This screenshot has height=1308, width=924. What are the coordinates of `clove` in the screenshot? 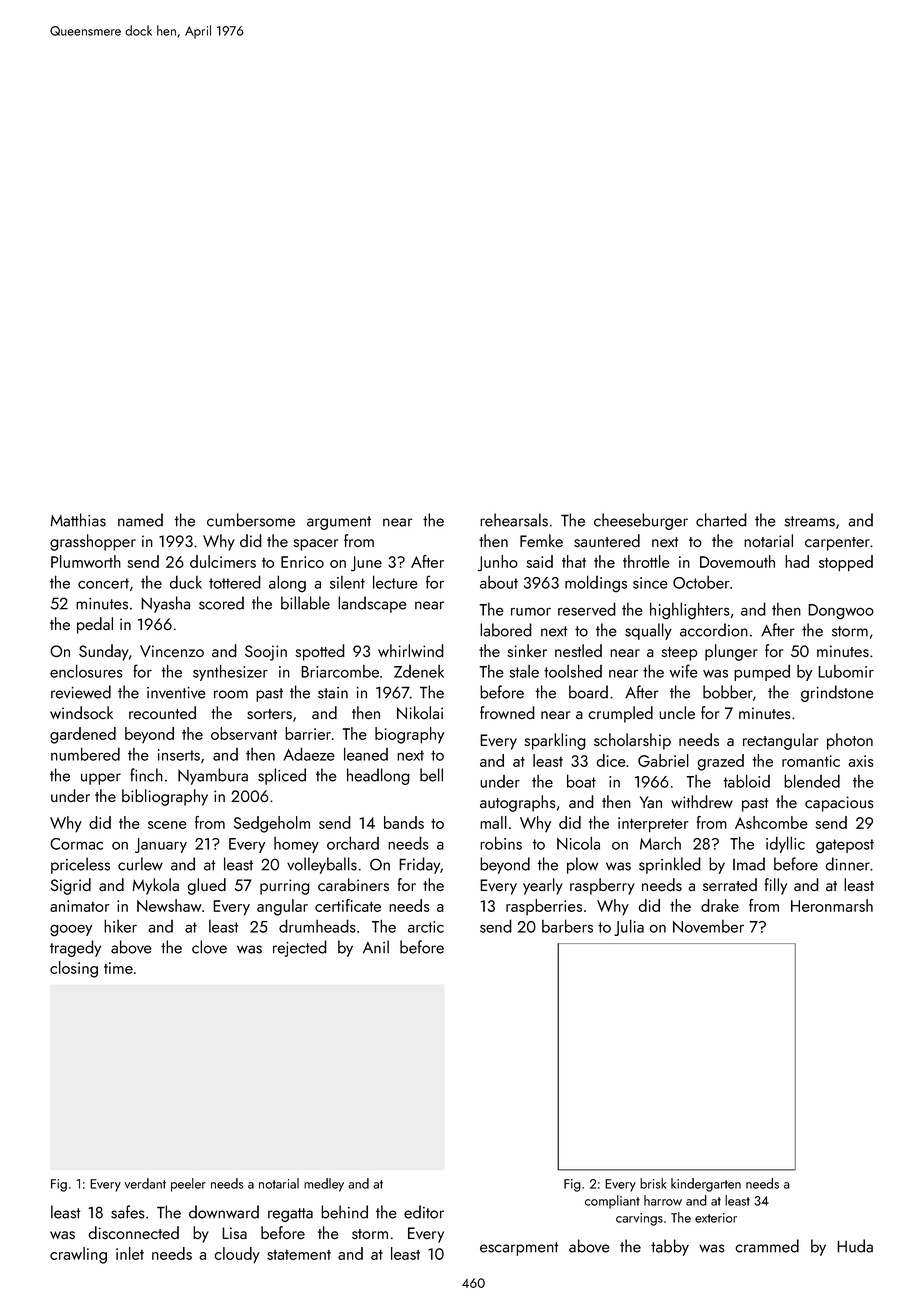 It's located at (209, 947).
